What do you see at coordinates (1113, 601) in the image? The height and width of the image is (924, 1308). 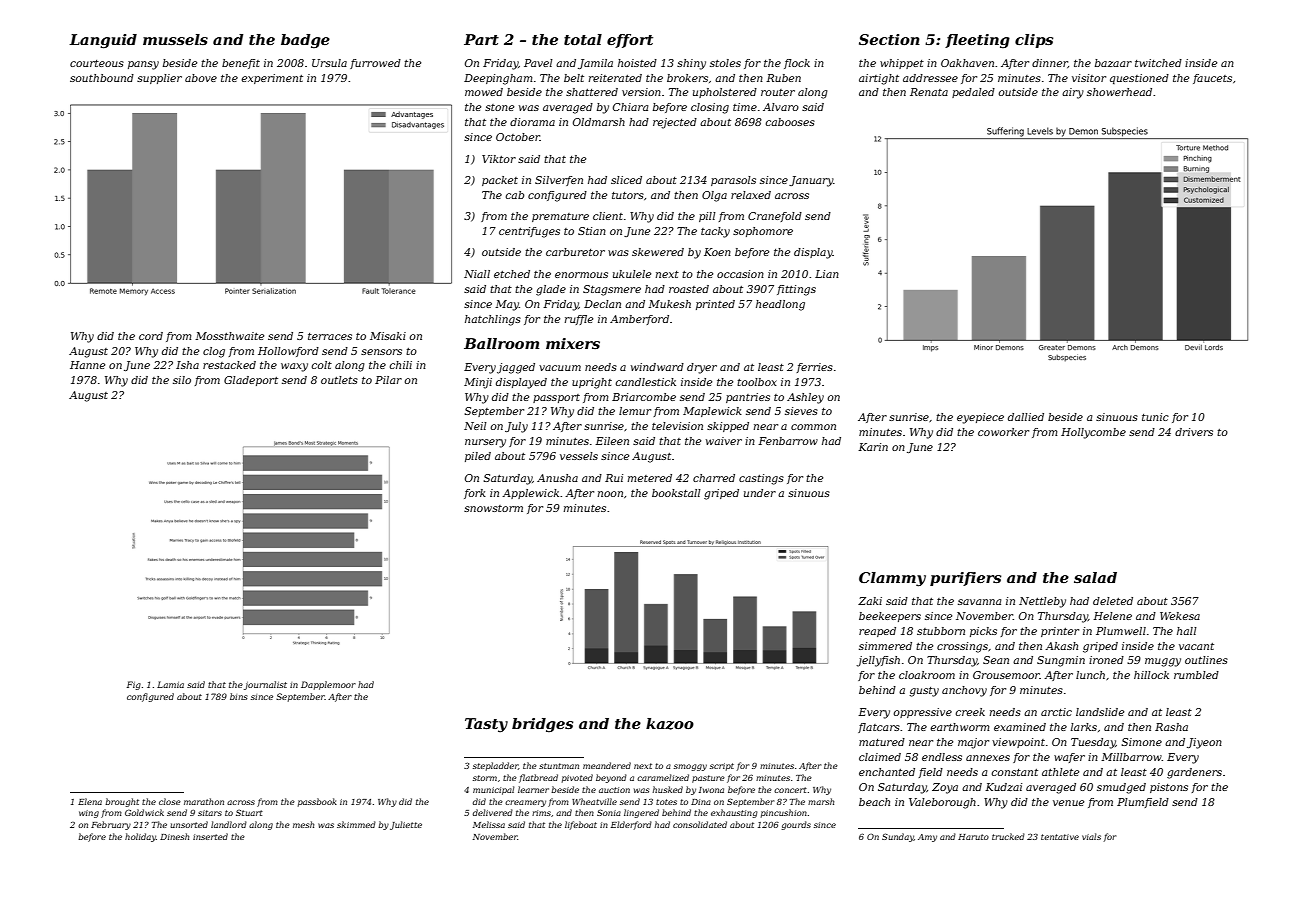 I see `deleted` at bounding box center [1113, 601].
